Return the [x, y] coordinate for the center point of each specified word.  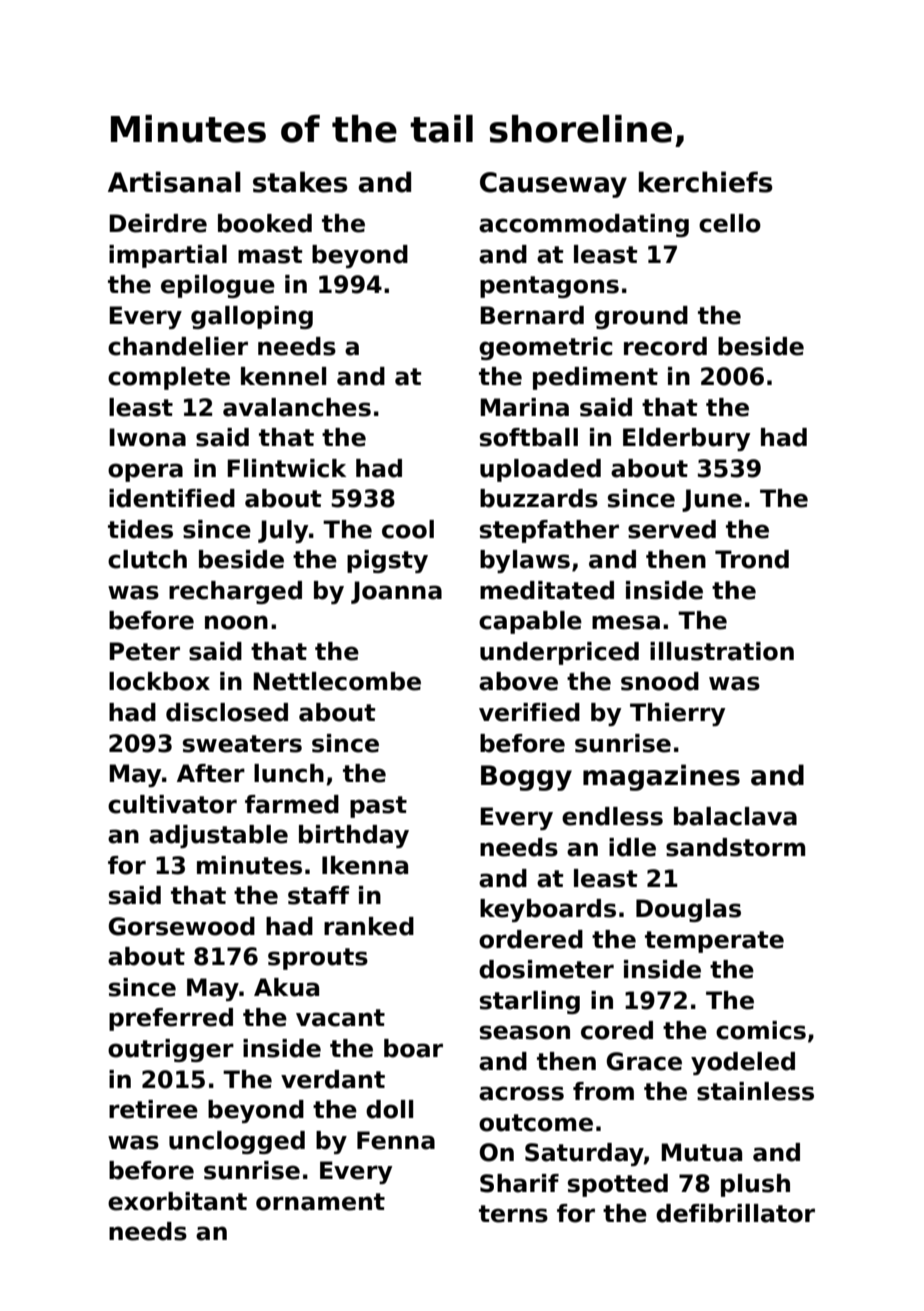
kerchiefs [706, 182]
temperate [714, 942]
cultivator [172, 804]
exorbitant [177, 1201]
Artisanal [174, 182]
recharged [235, 592]
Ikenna [365, 865]
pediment [595, 378]
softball [529, 437]
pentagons [549, 287]
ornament [320, 1202]
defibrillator [735, 1213]
